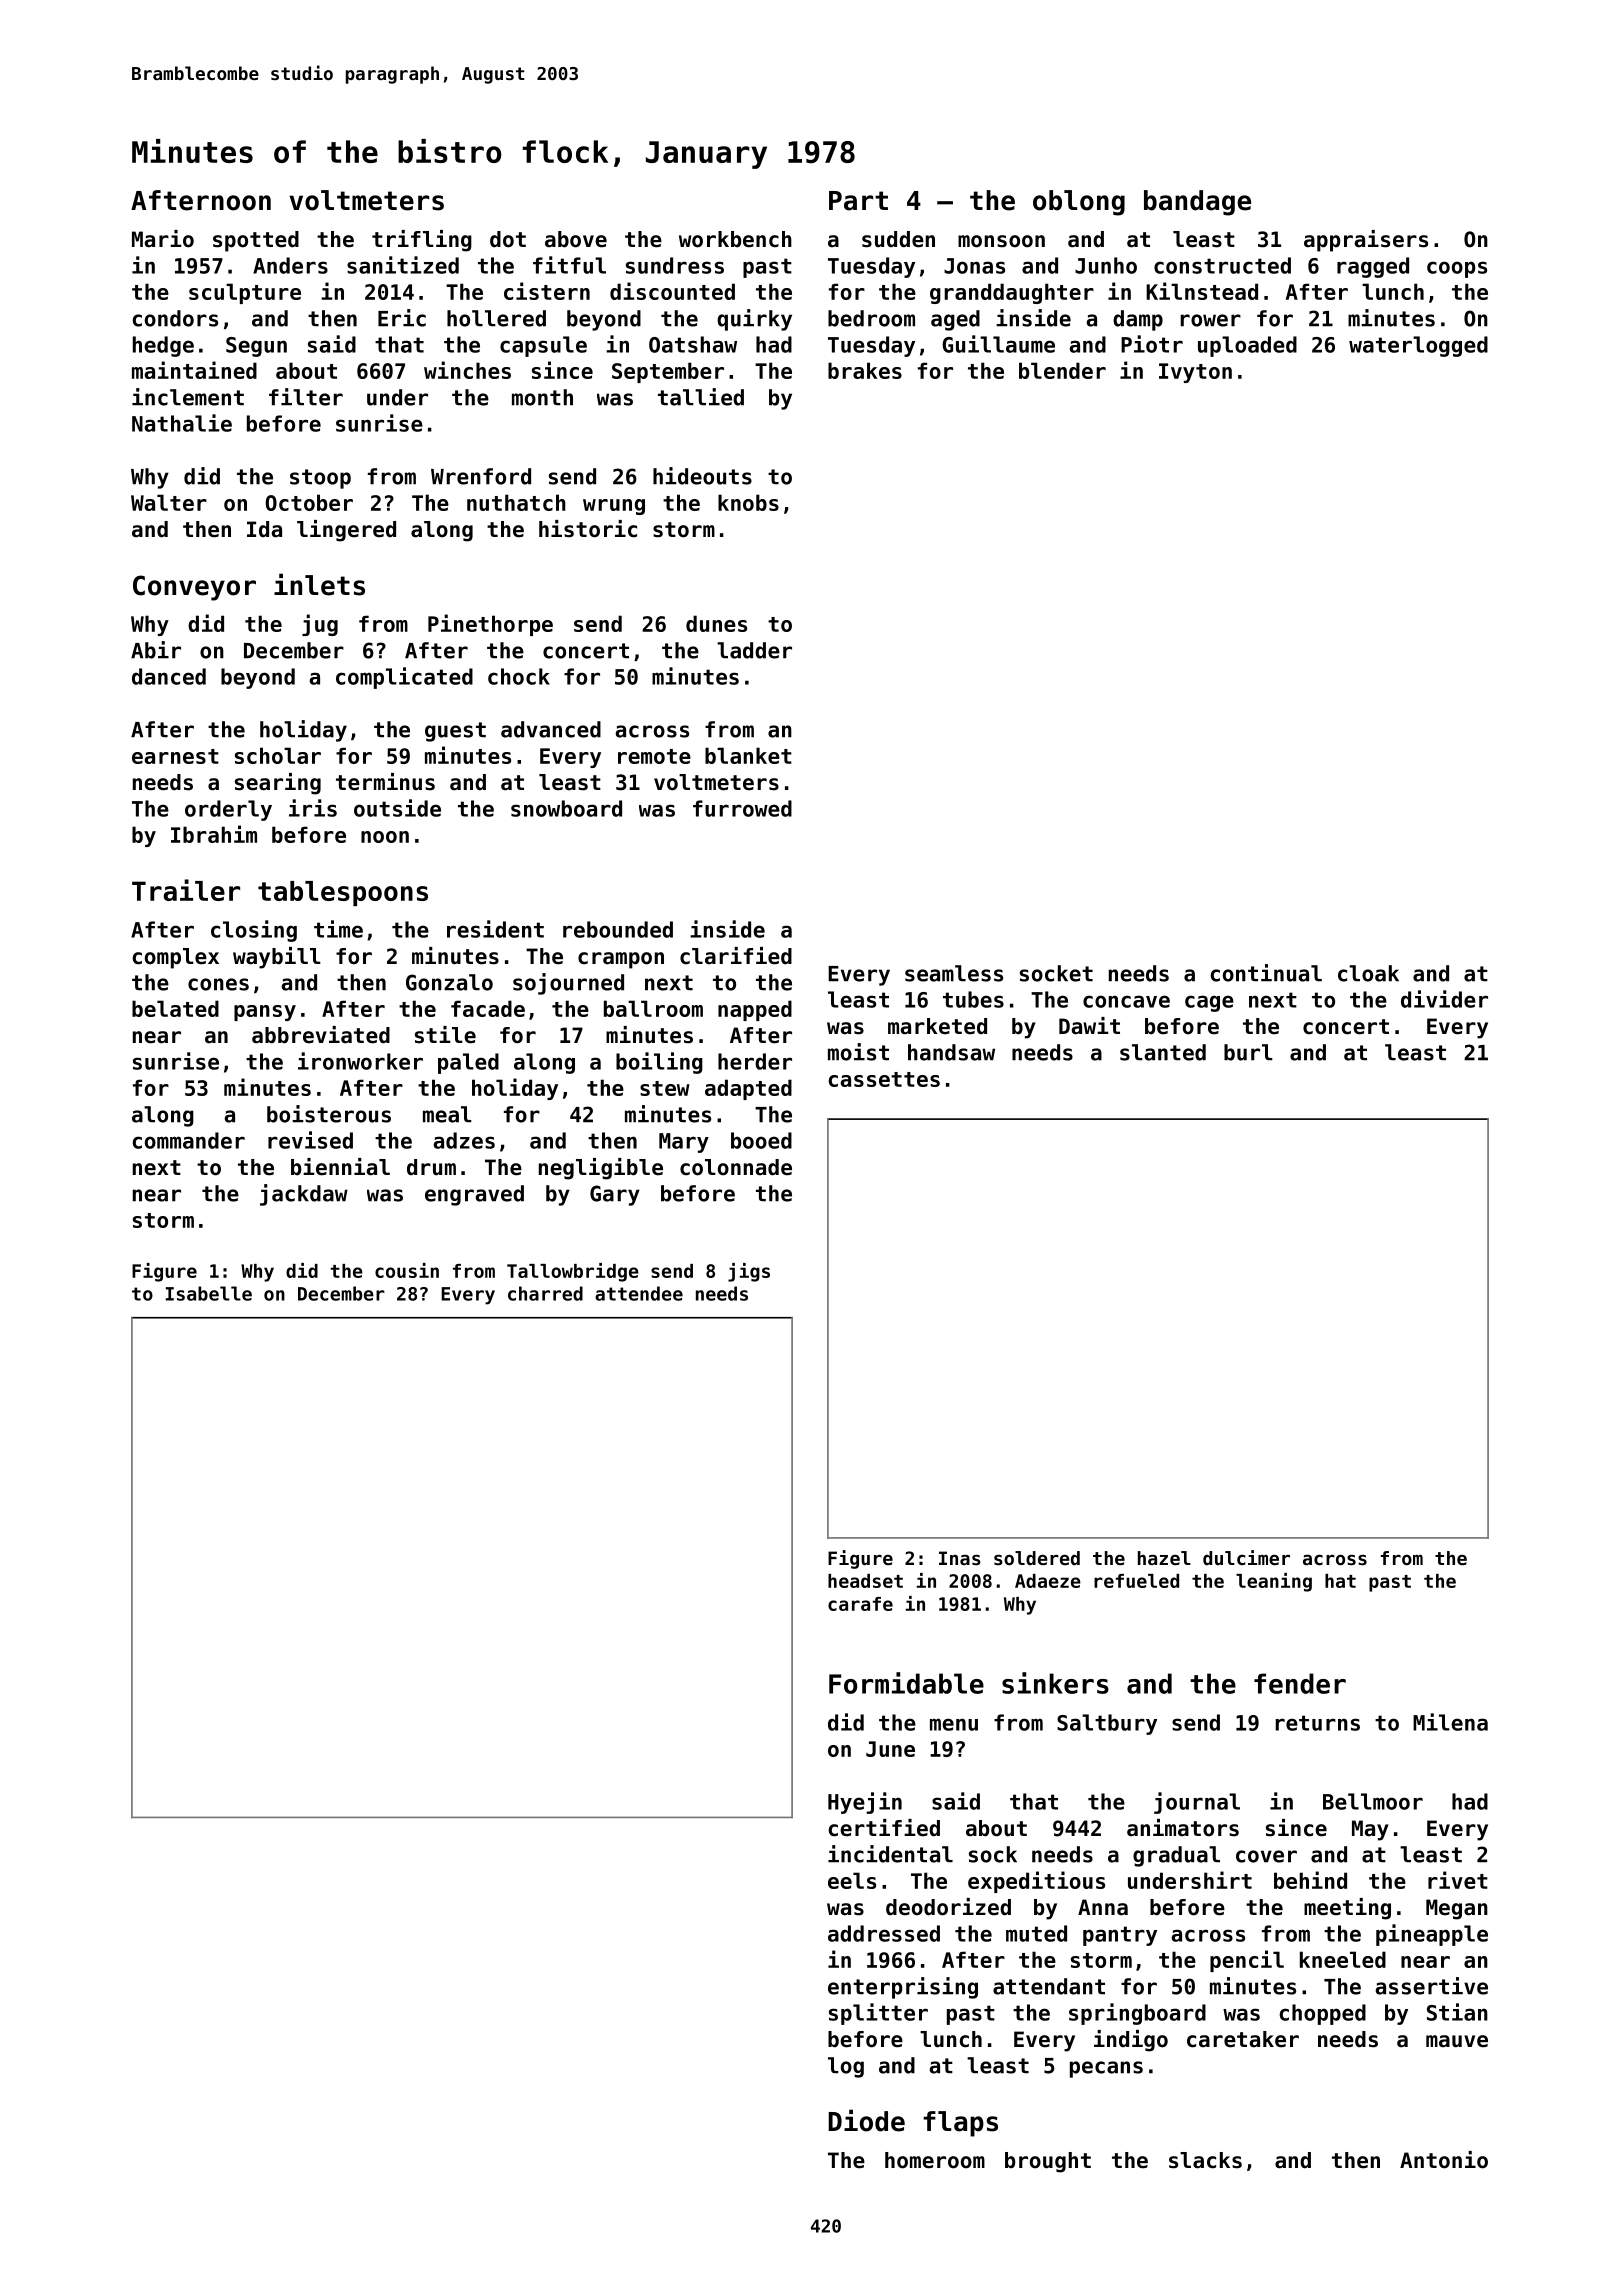 This screenshot has width=1620, height=2292. I want to click on cousin, so click(407, 1270).
